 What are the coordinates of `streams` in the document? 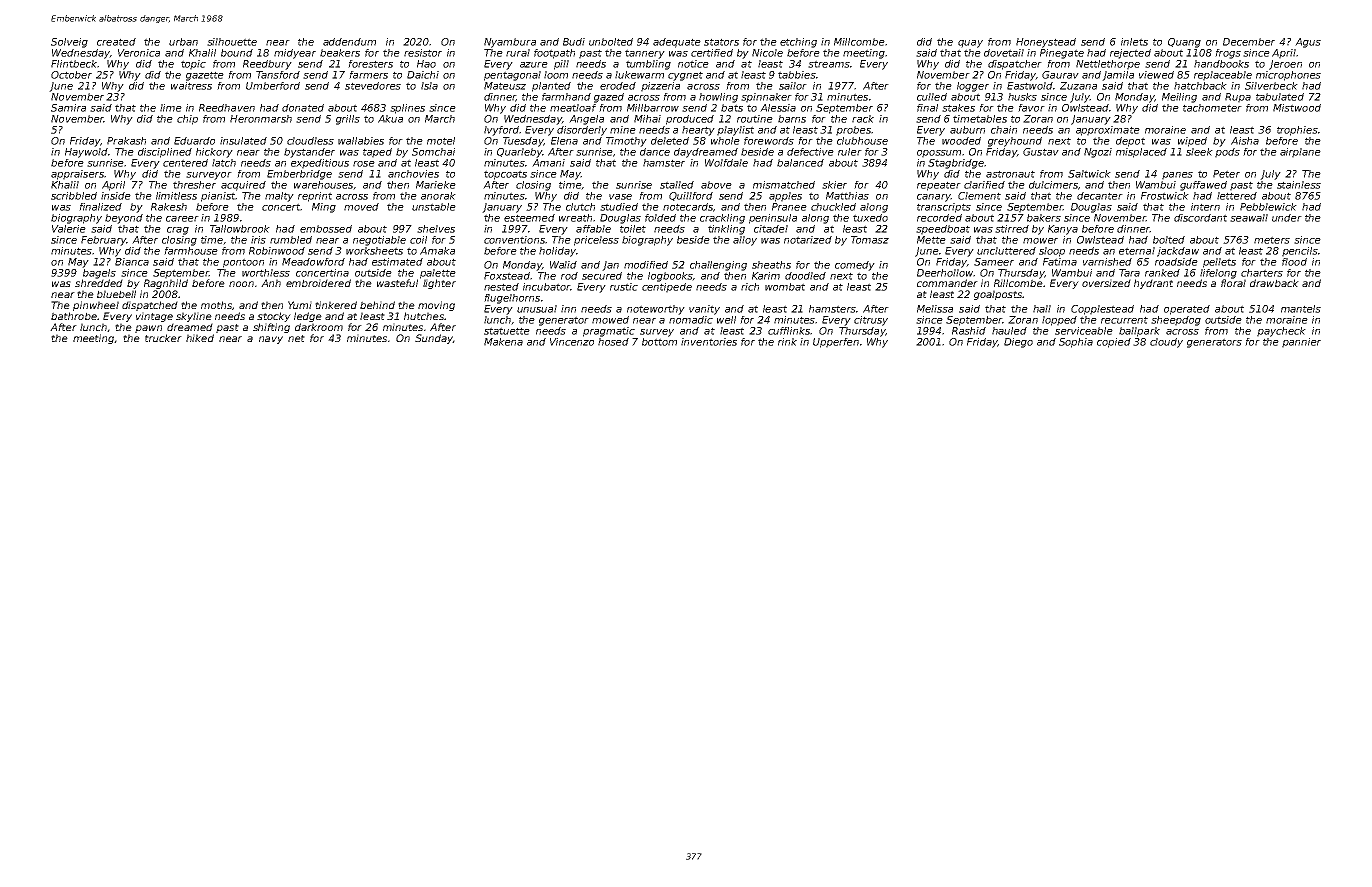 It's located at (829, 64).
